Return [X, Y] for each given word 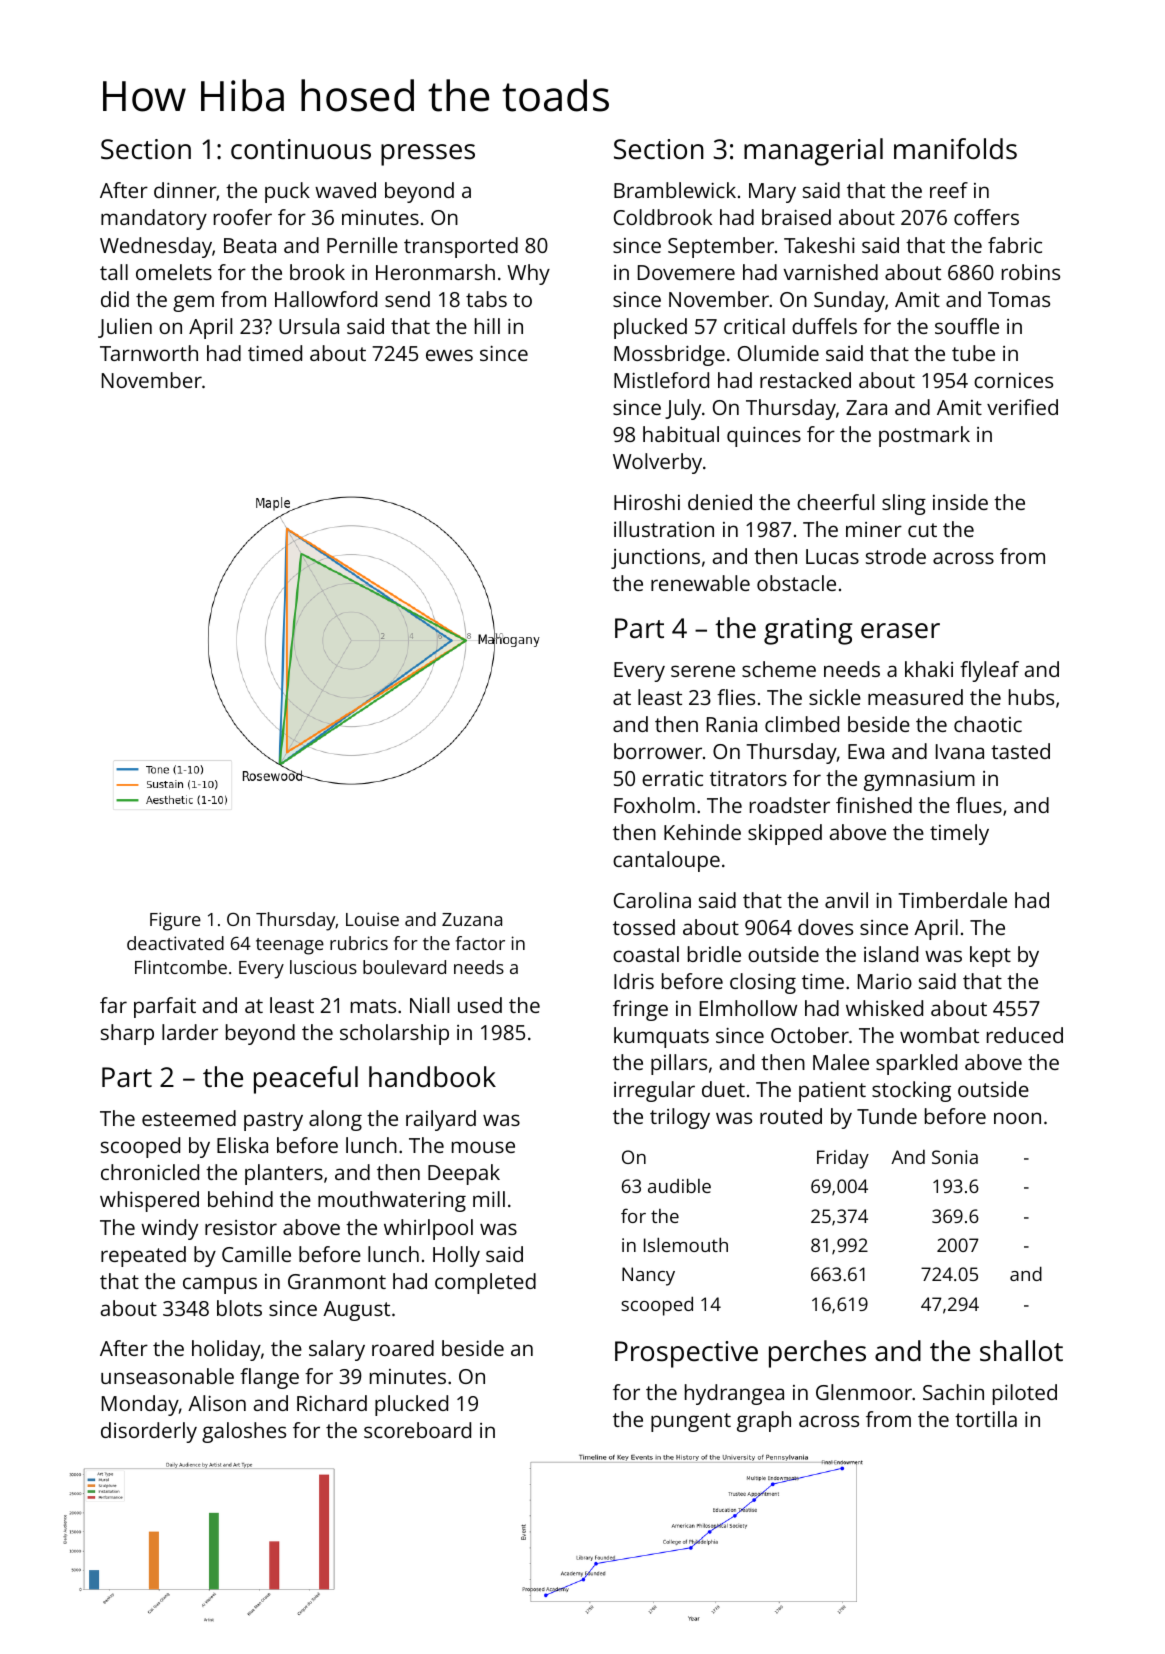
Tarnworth [149, 353]
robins [1031, 272]
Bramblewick [675, 190]
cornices [1013, 380]
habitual [681, 434]
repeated [143, 1256]
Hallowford [326, 299]
